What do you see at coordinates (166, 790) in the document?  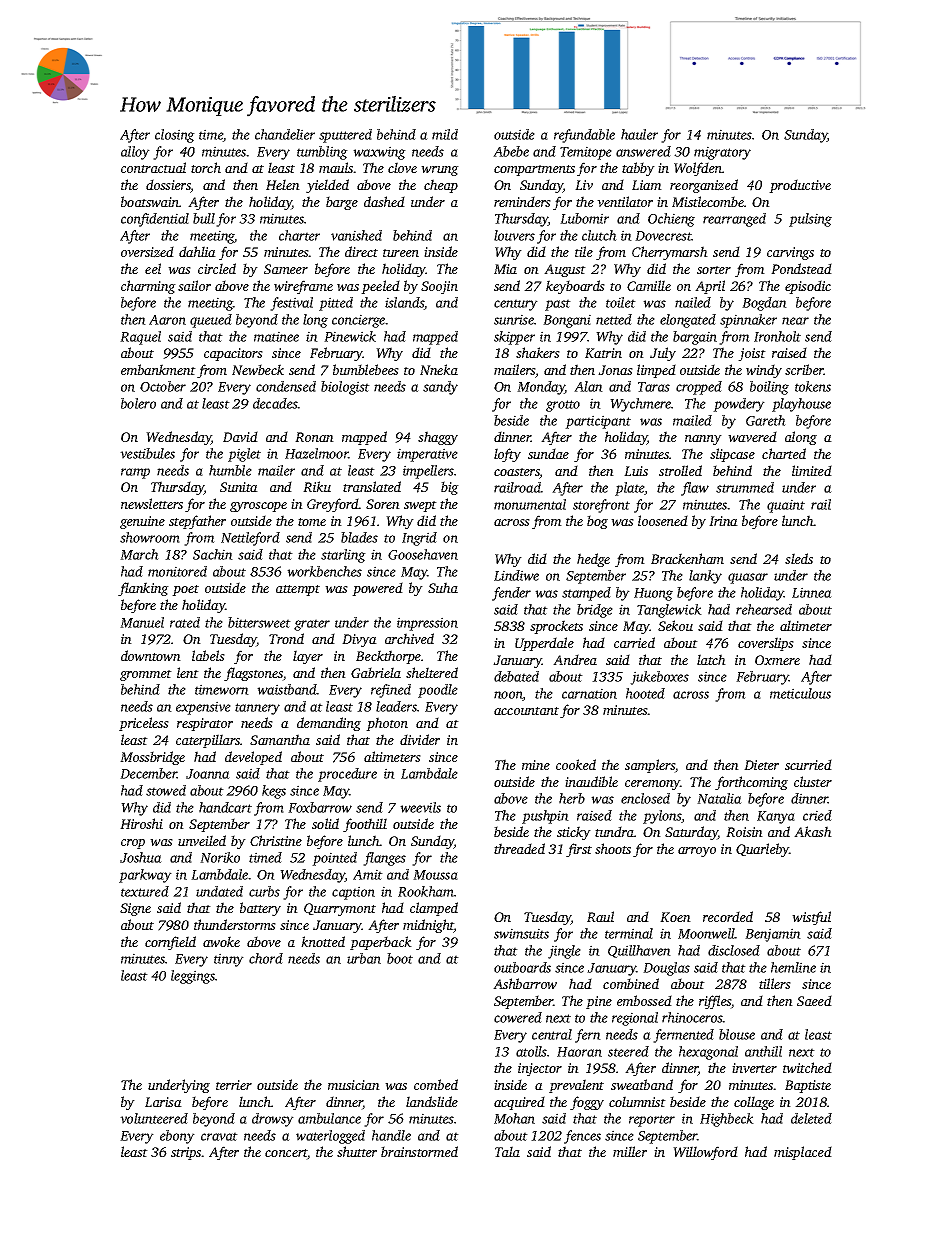 I see `stowed` at bounding box center [166, 790].
